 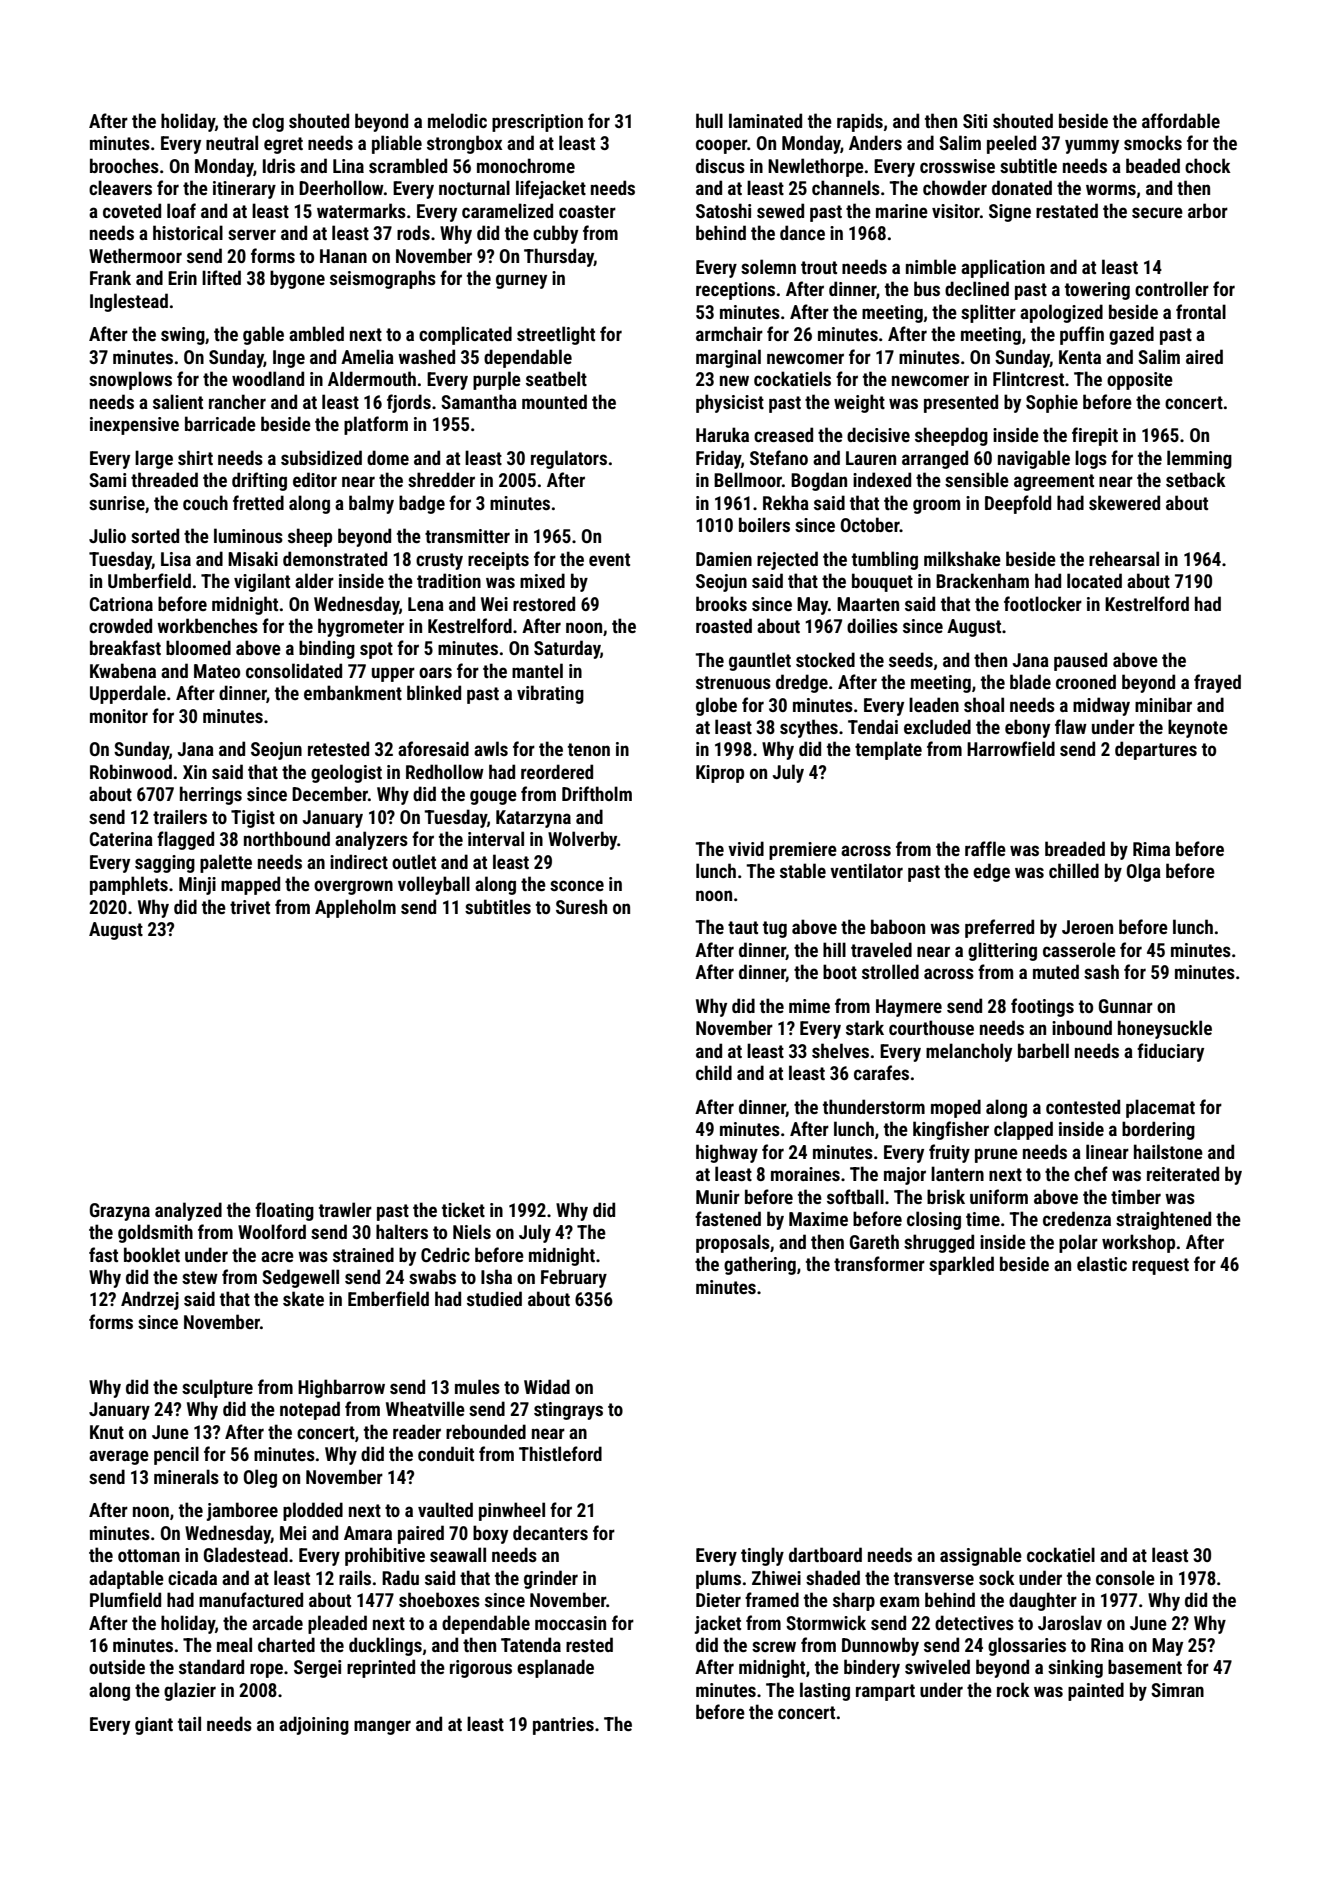 What do you see at coordinates (314, 1725) in the screenshot?
I see `adjoining` at bounding box center [314, 1725].
